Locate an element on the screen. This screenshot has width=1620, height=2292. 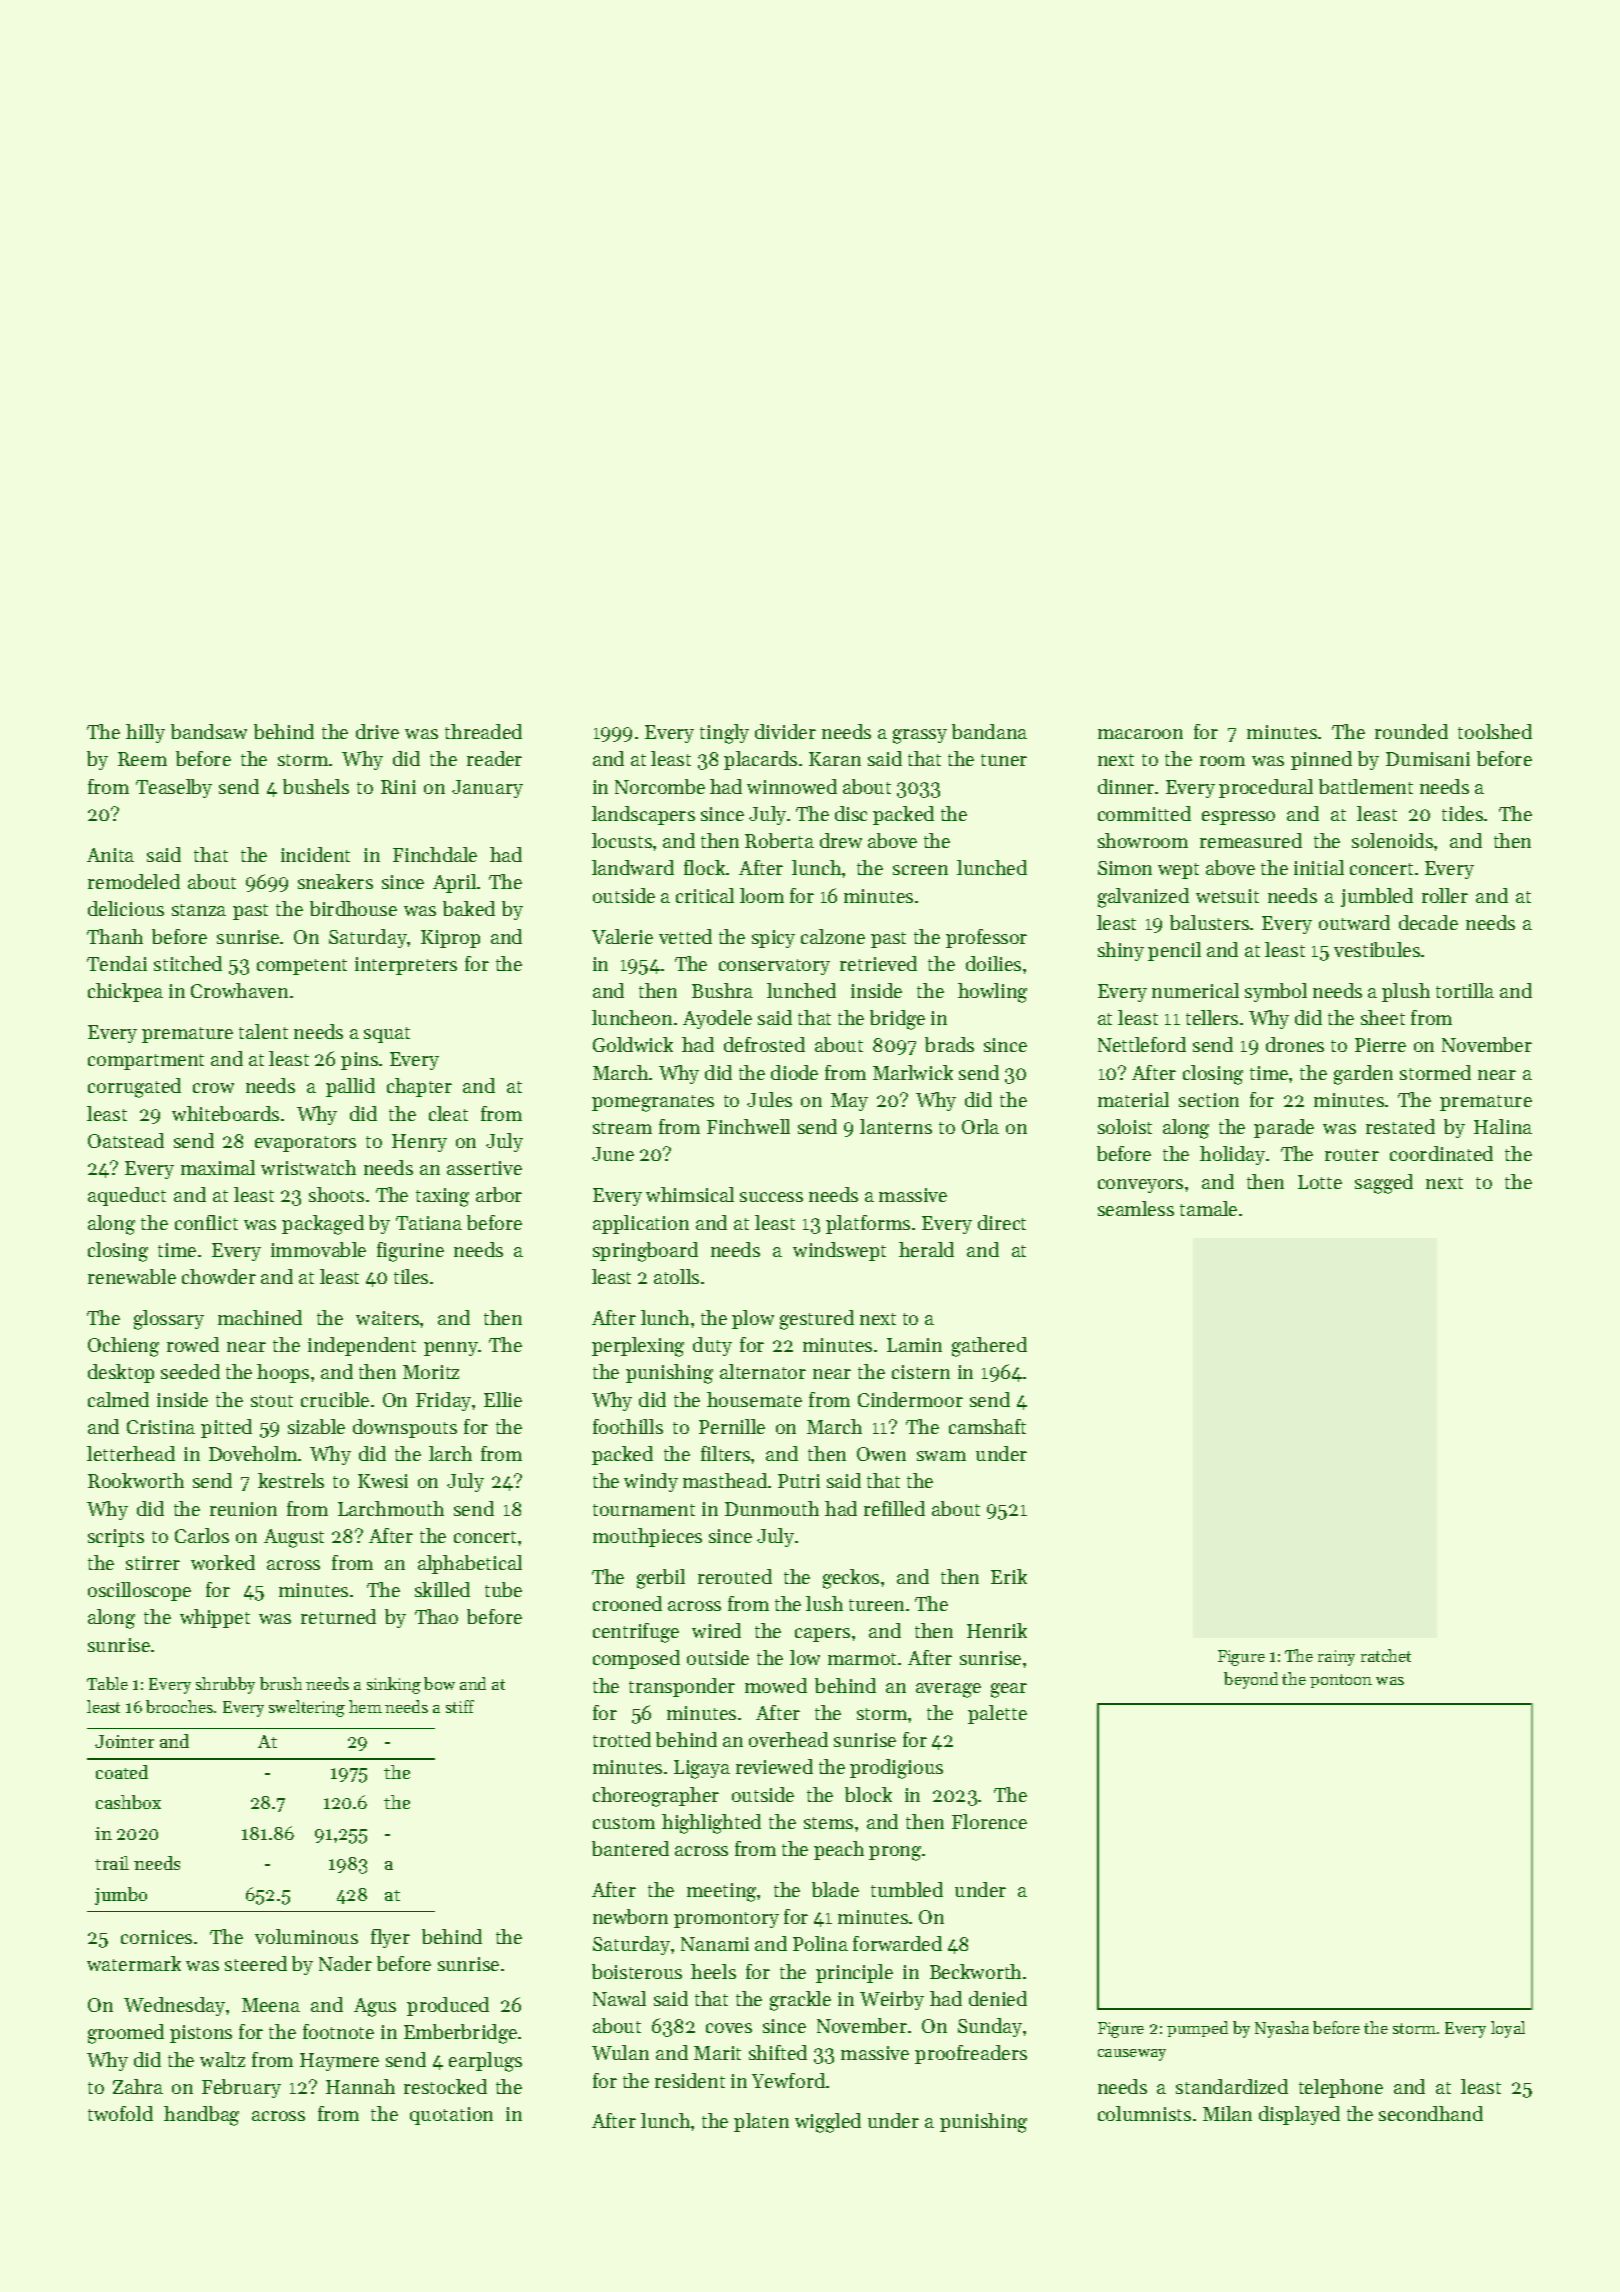
pumped is located at coordinates (1197, 2029).
